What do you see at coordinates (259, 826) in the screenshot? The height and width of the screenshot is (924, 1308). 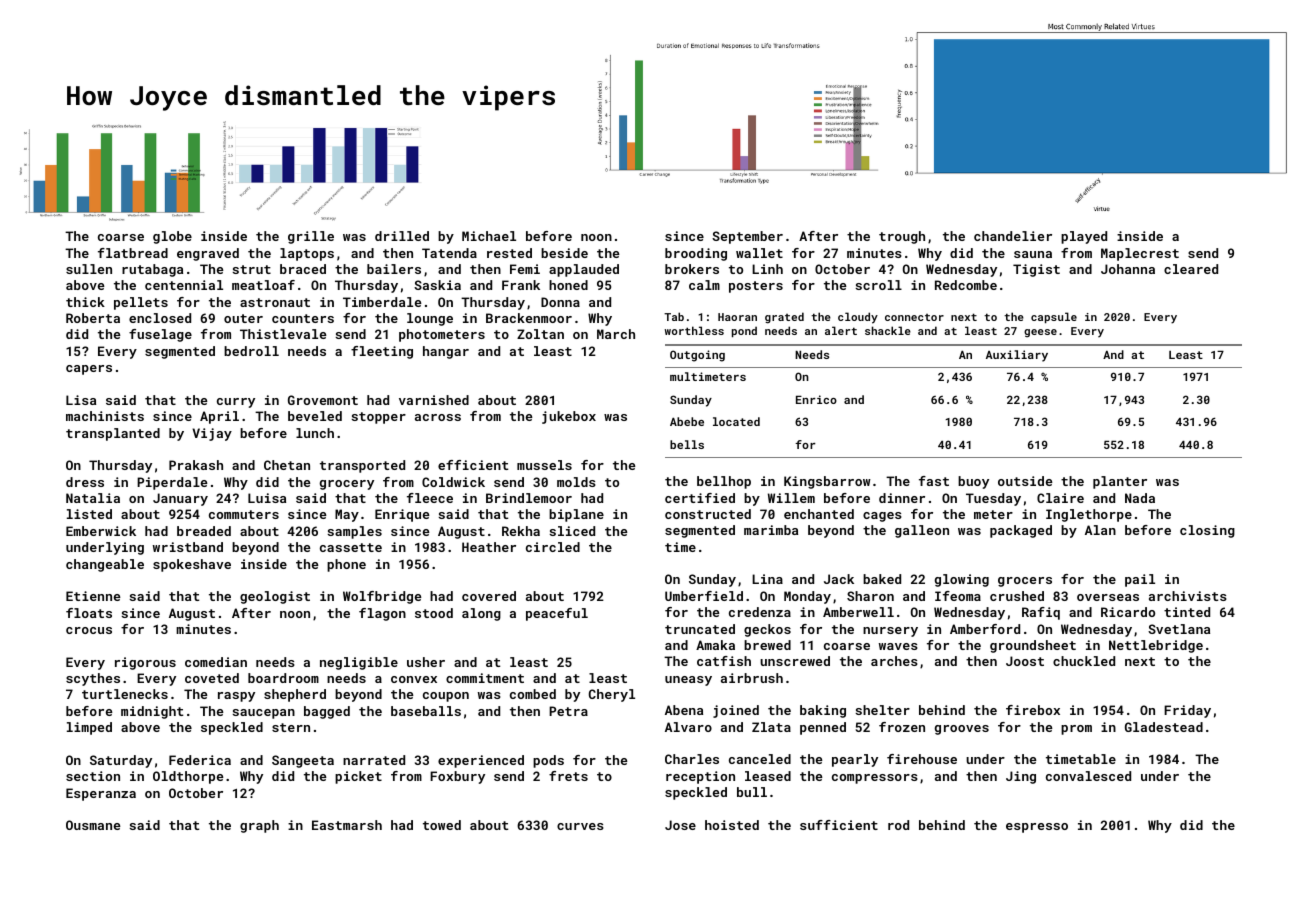 I see `graph` at bounding box center [259, 826].
